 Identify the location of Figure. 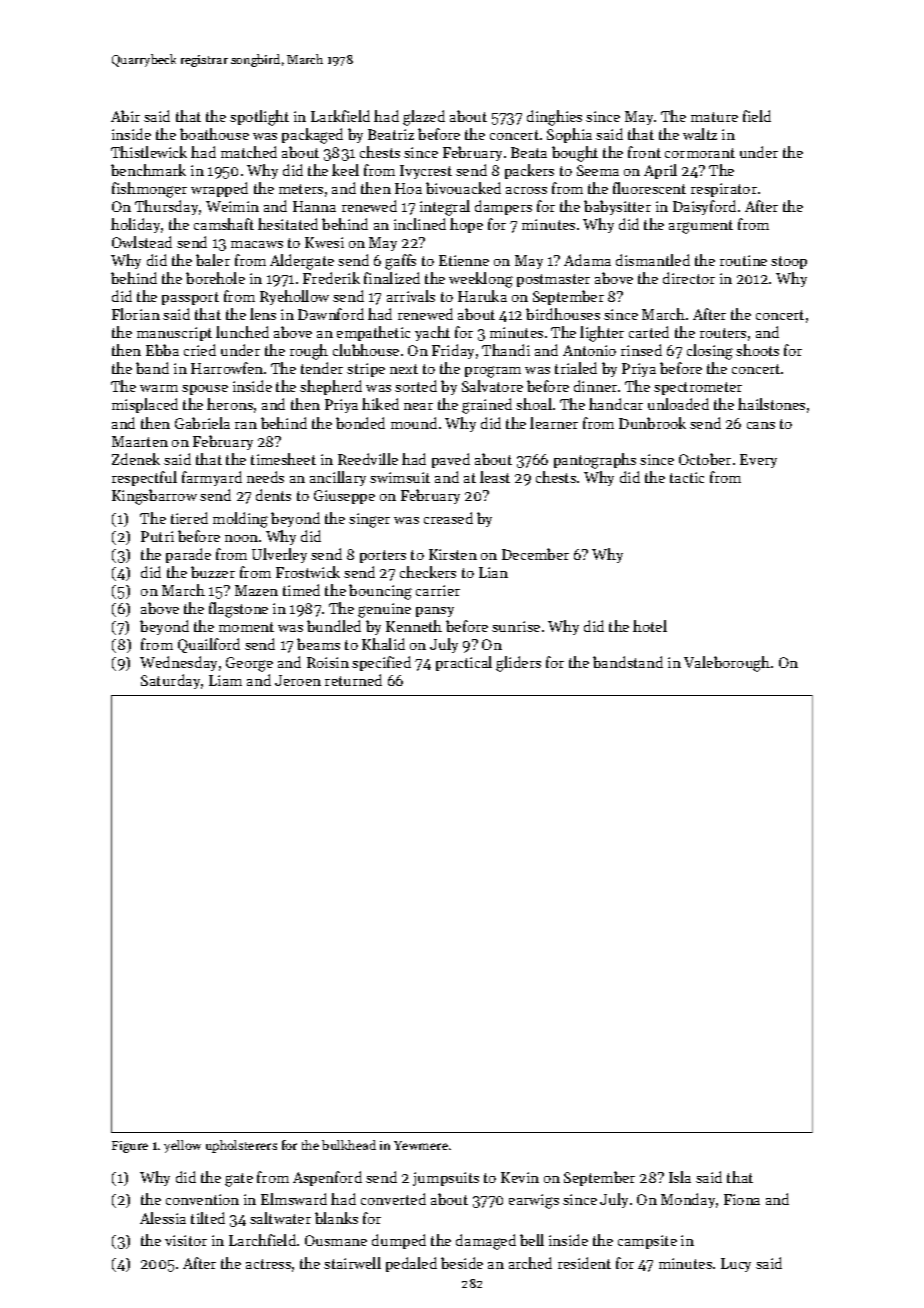
(130, 1147).
